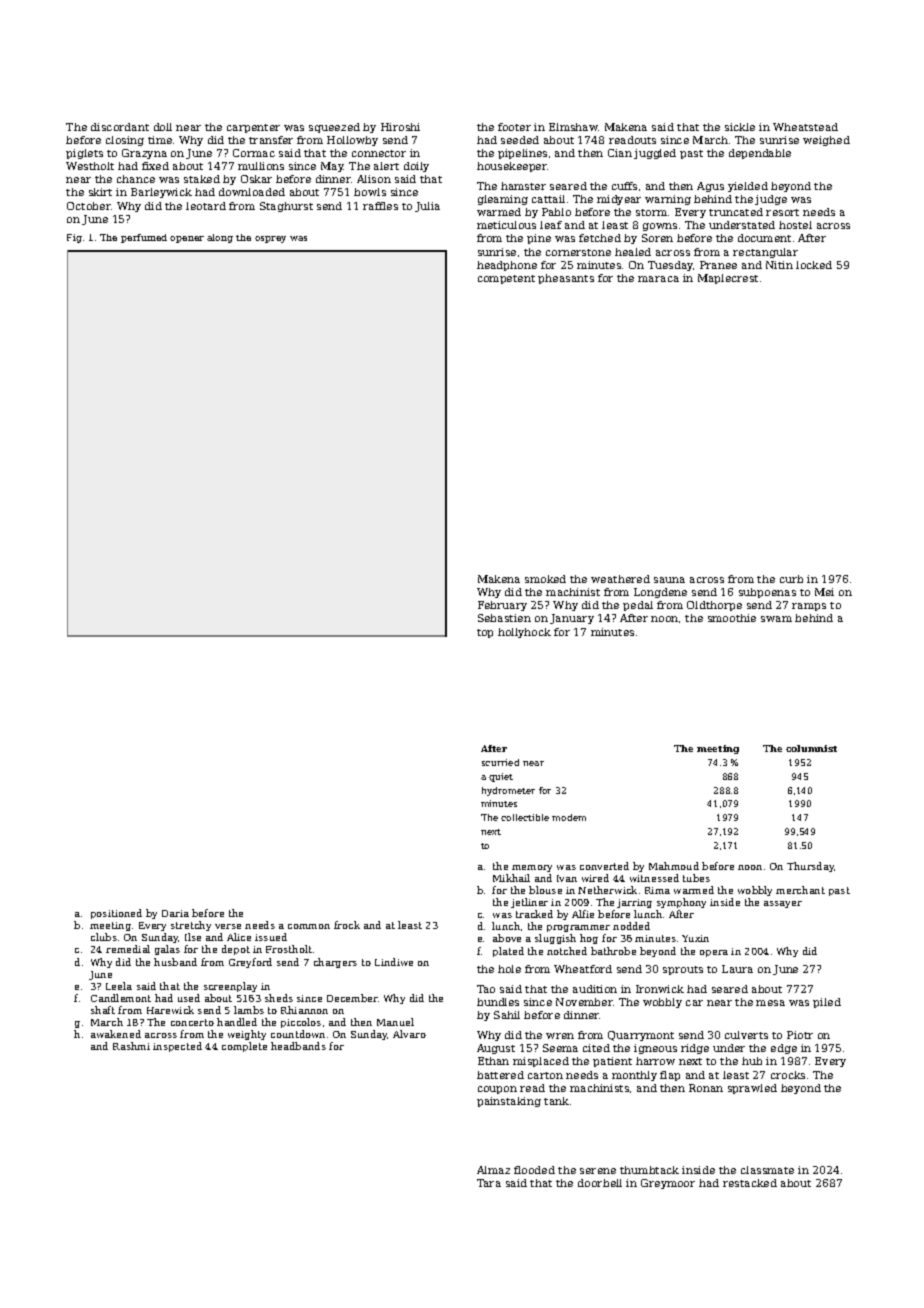  What do you see at coordinates (800, 1035) in the page?
I see `Piotr` at bounding box center [800, 1035].
